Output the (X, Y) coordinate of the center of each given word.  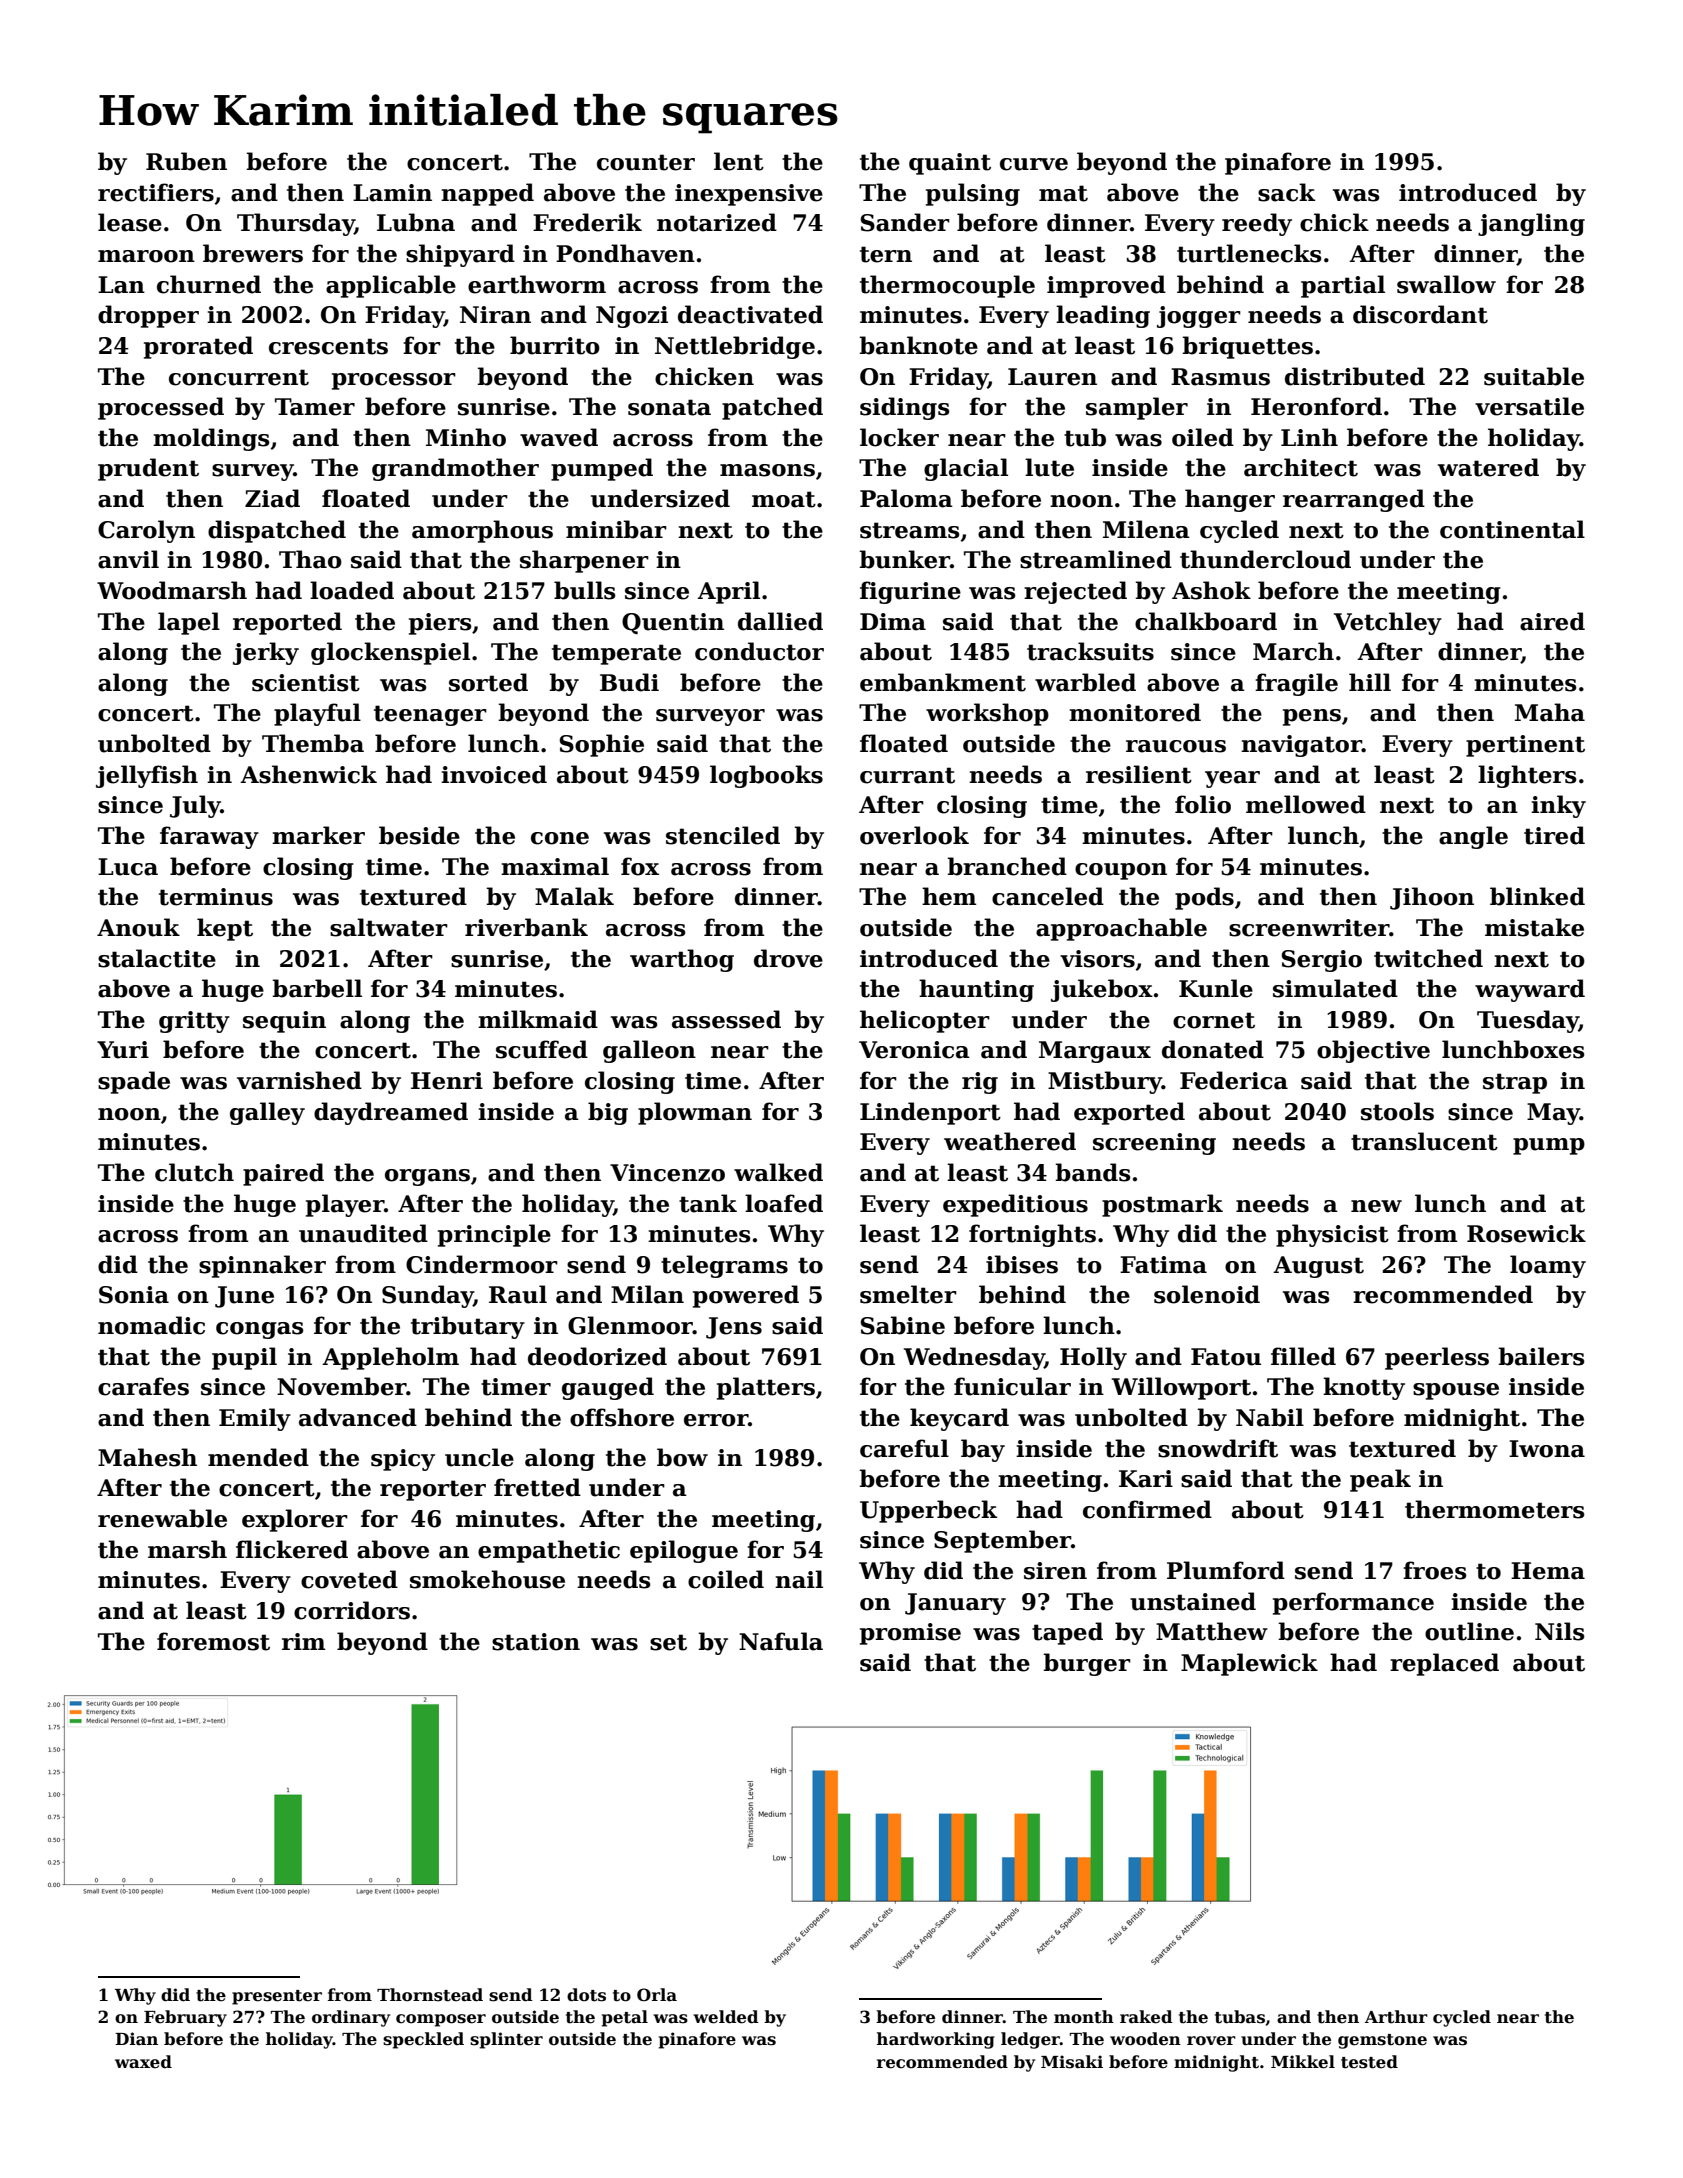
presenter (277, 1997)
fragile (1296, 684)
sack (1286, 192)
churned (209, 284)
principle (494, 1235)
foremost (213, 1641)
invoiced (494, 774)
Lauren (1052, 377)
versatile (1529, 406)
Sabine (903, 1325)
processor (394, 381)
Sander (905, 222)
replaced (1444, 1664)
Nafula (781, 1641)
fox (640, 866)
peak (1380, 1480)
